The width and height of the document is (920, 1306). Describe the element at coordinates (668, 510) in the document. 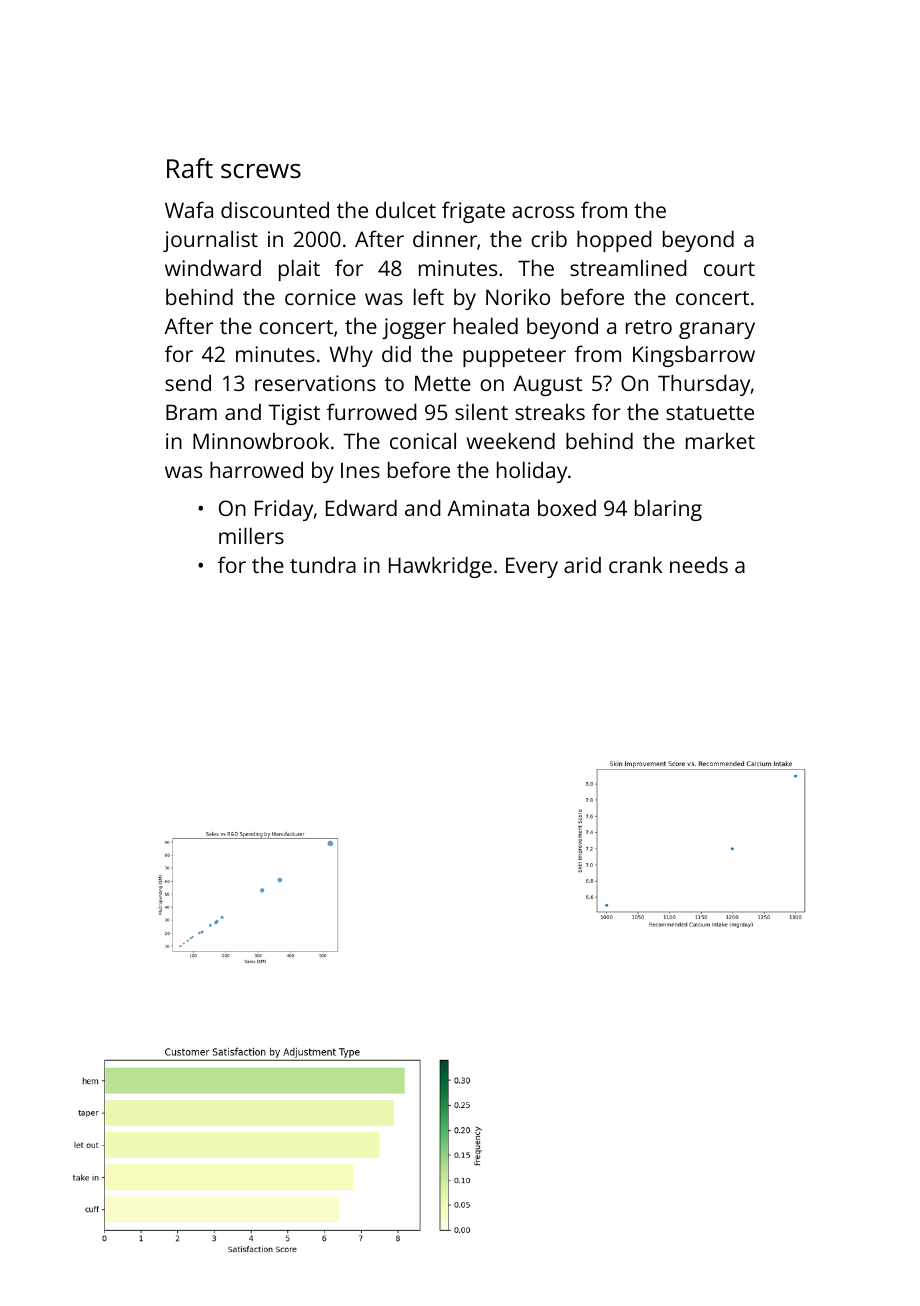

I see `blaring` at that location.
